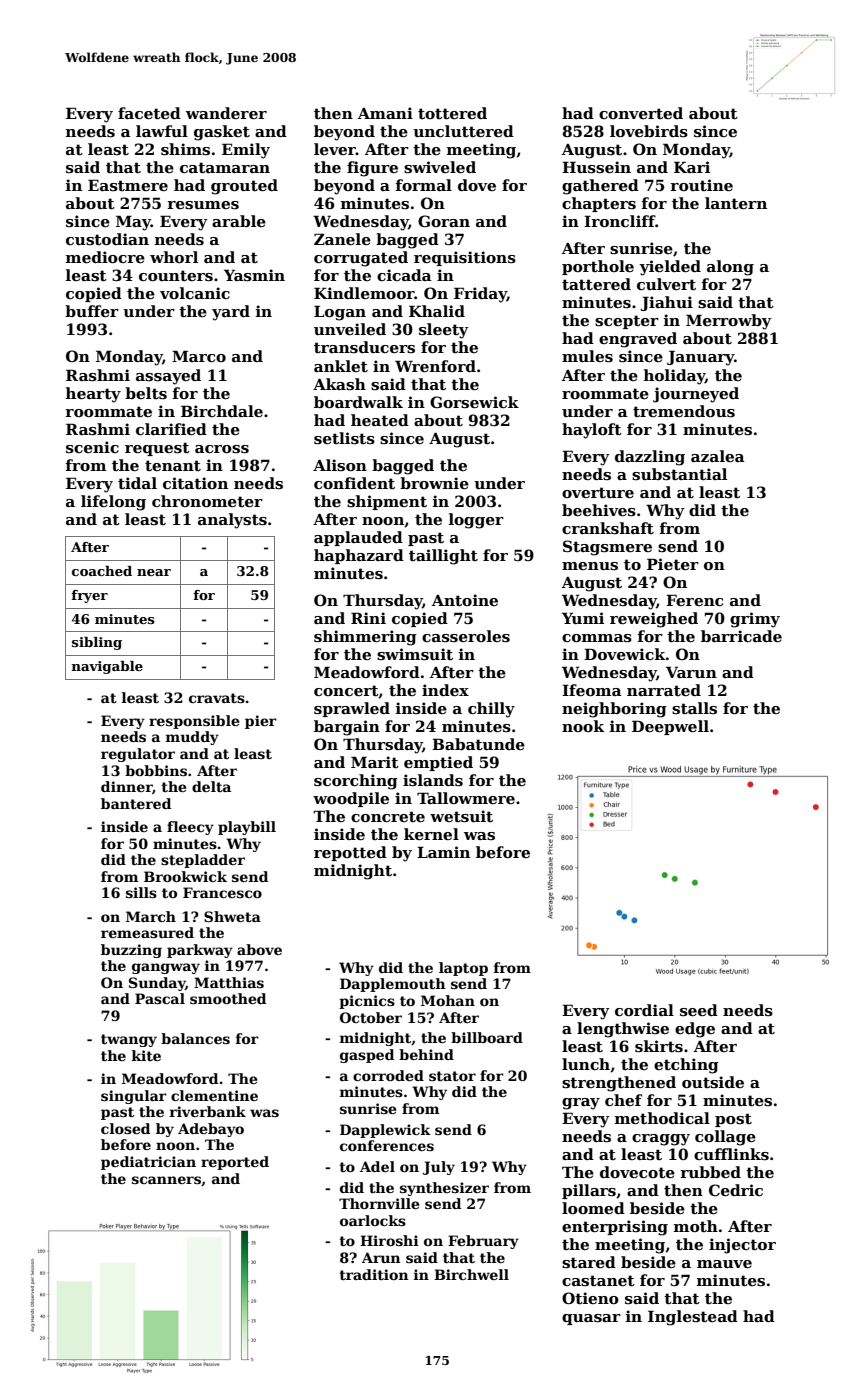 This document has width=849, height=1400. Describe the element at coordinates (166, 1180) in the document. I see `scanners` at that location.
